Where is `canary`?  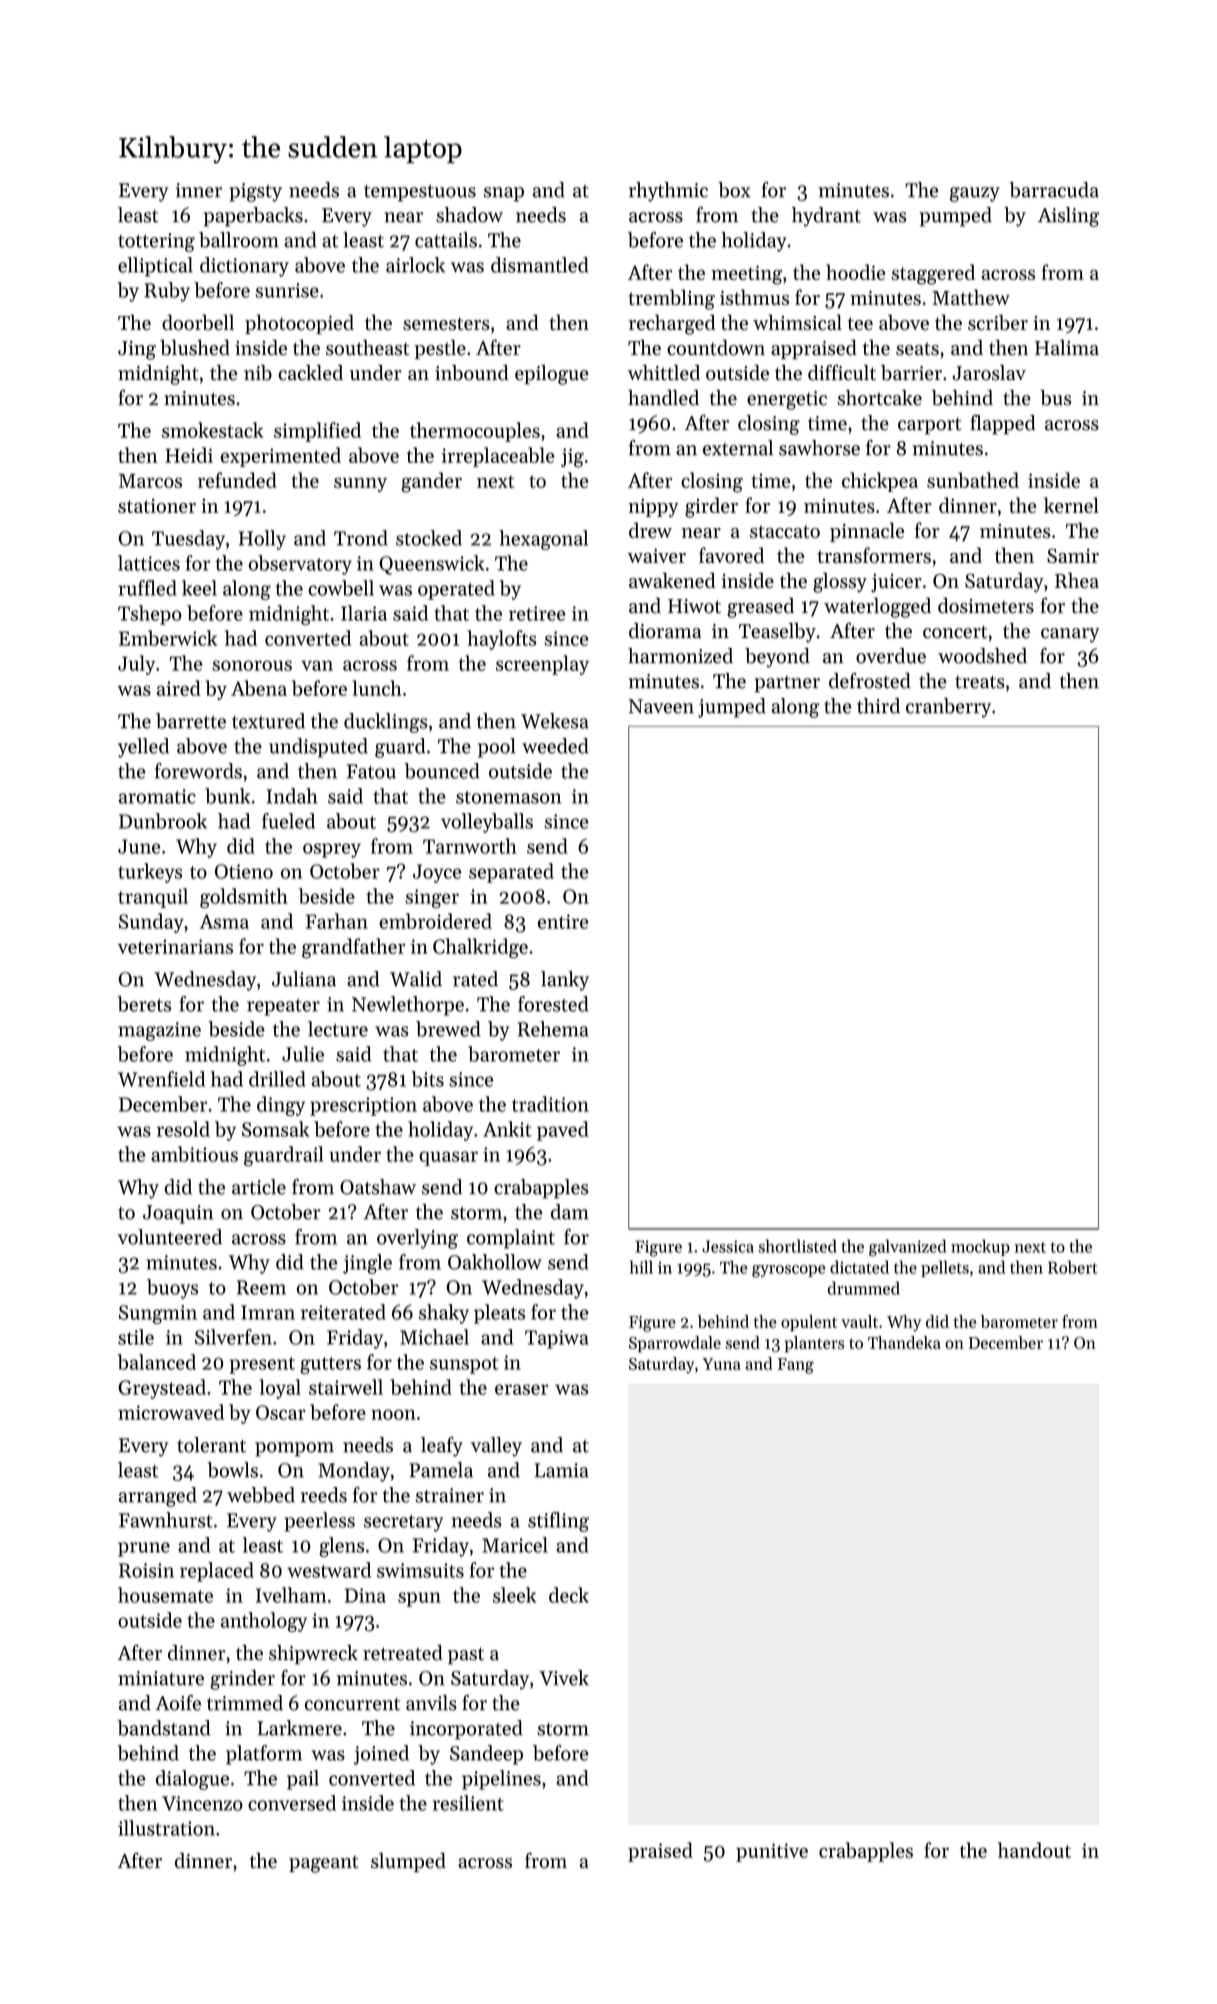 canary is located at coordinates (1070, 635).
